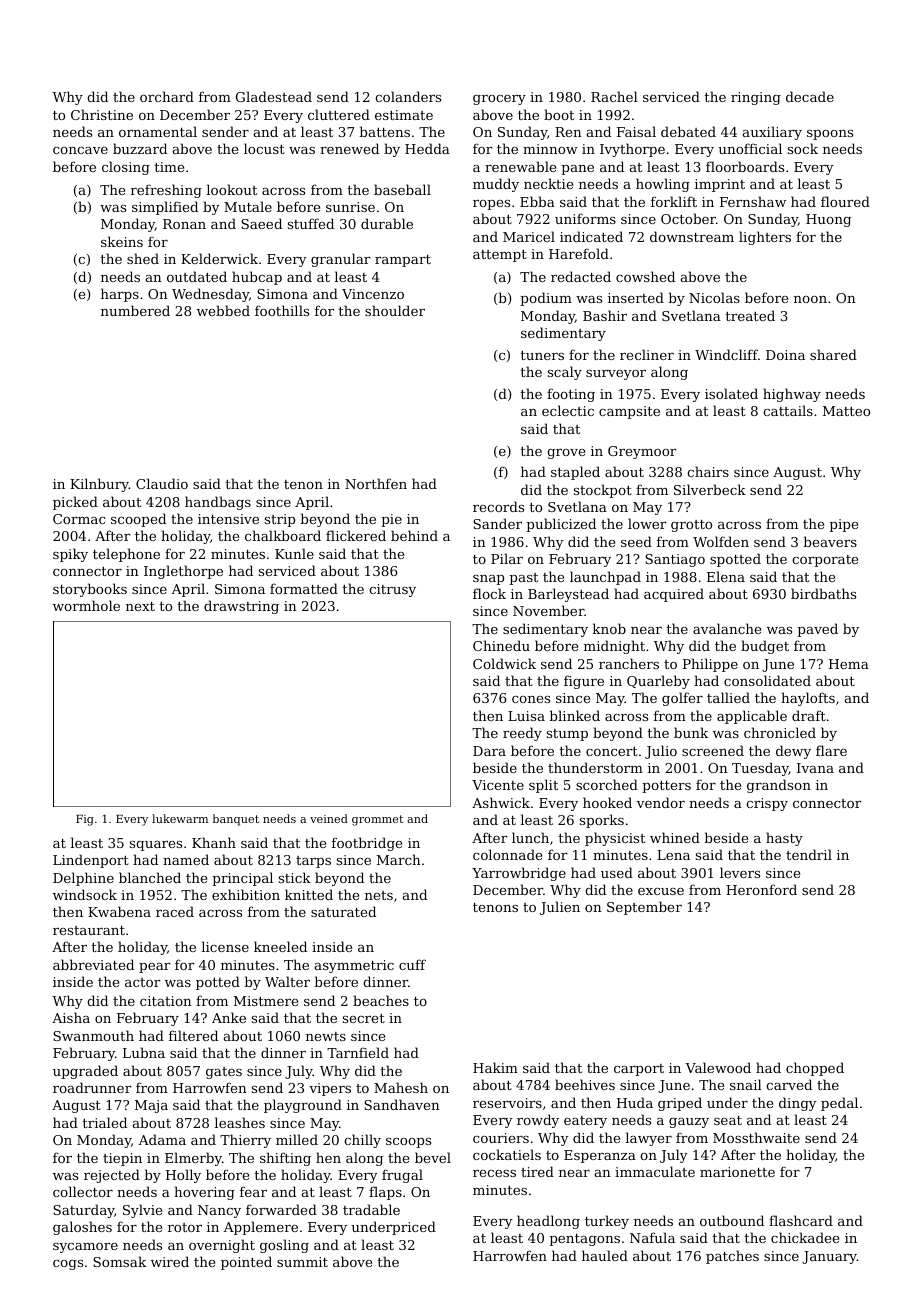 The width and height of the image is (924, 1308). Describe the element at coordinates (99, 485) in the image. I see `Kilnbury` at that location.
